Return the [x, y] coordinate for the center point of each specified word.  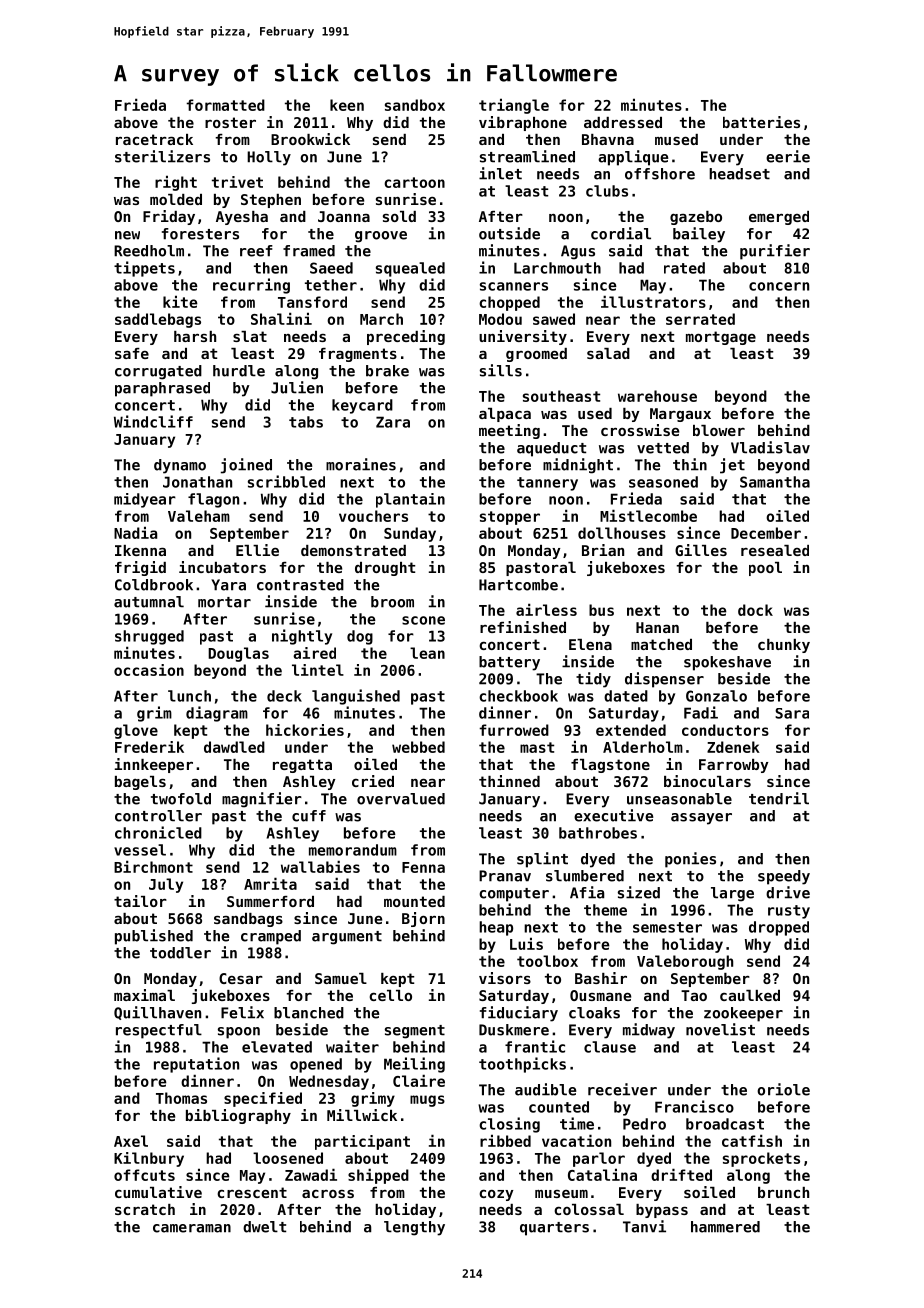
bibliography [238, 1116]
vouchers [373, 516]
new [127, 235]
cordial [621, 233]
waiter [352, 1046]
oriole [783, 1089]
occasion [149, 670]
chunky [784, 646]
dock [755, 610]
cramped [271, 937]
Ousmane [600, 995]
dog [360, 637]
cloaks [594, 1013]
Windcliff [153, 421]
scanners [514, 286]
